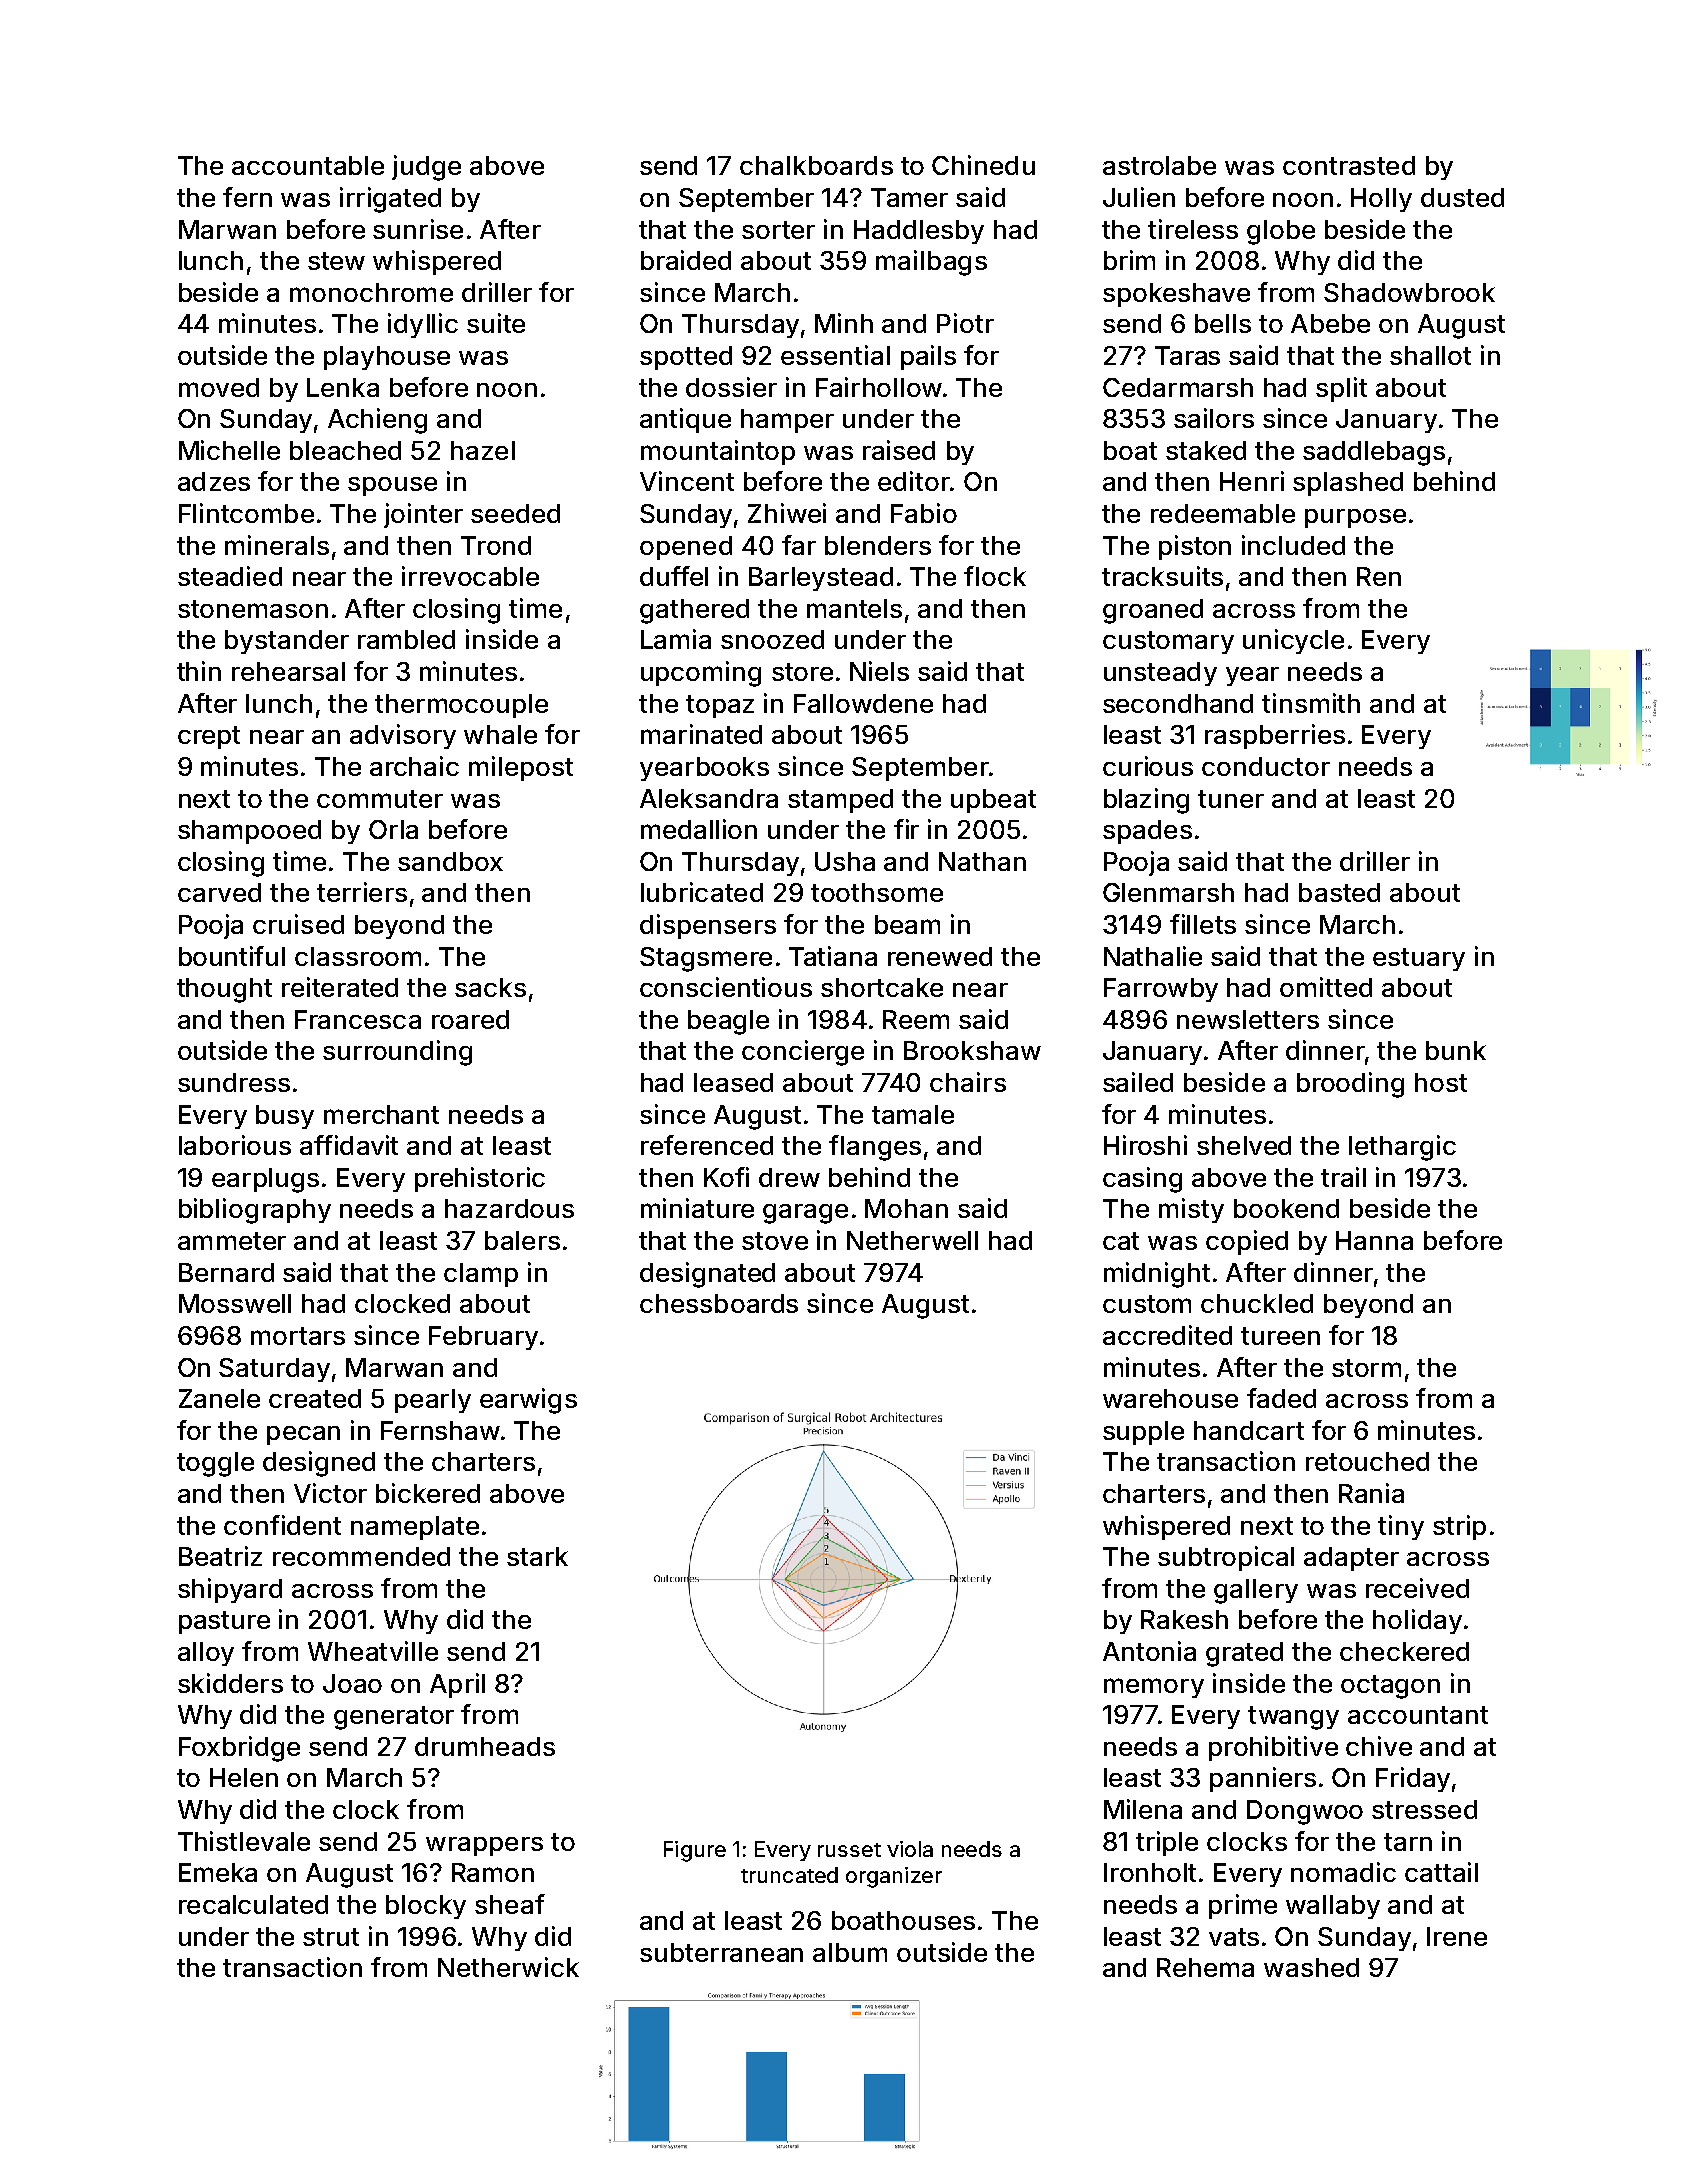  What do you see at coordinates (235, 1145) in the screenshot?
I see `laborious` at bounding box center [235, 1145].
